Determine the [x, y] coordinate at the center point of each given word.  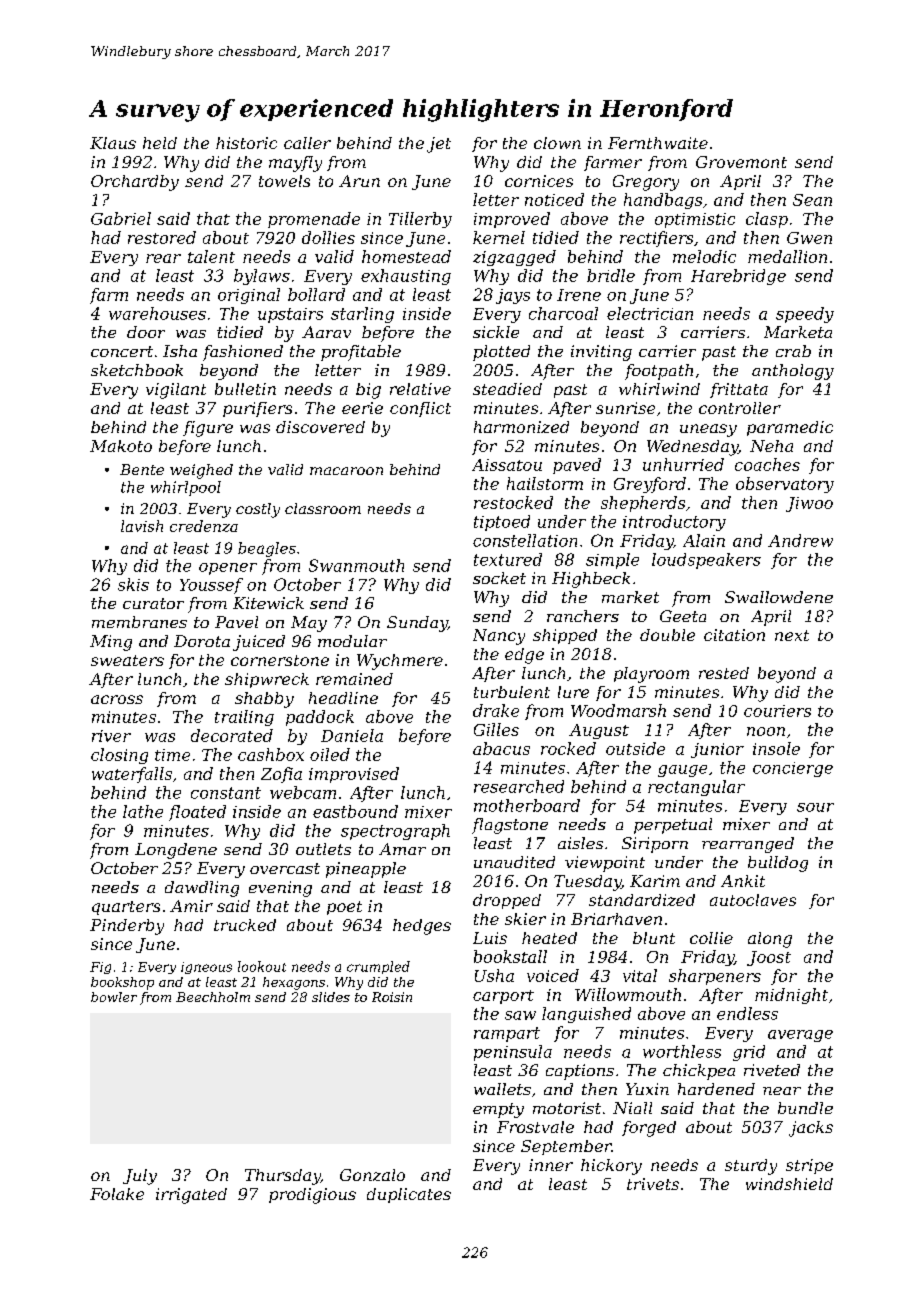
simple [612, 561]
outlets [323, 849]
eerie [362, 408]
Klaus [113, 143]
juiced [259, 643]
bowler [114, 997]
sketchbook [137, 370]
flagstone [510, 826]
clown [557, 143]
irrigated [191, 1196]
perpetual [673, 826]
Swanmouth [356, 565]
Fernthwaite [658, 143]
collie [711, 938]
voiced [553, 975]
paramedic [790, 428]
